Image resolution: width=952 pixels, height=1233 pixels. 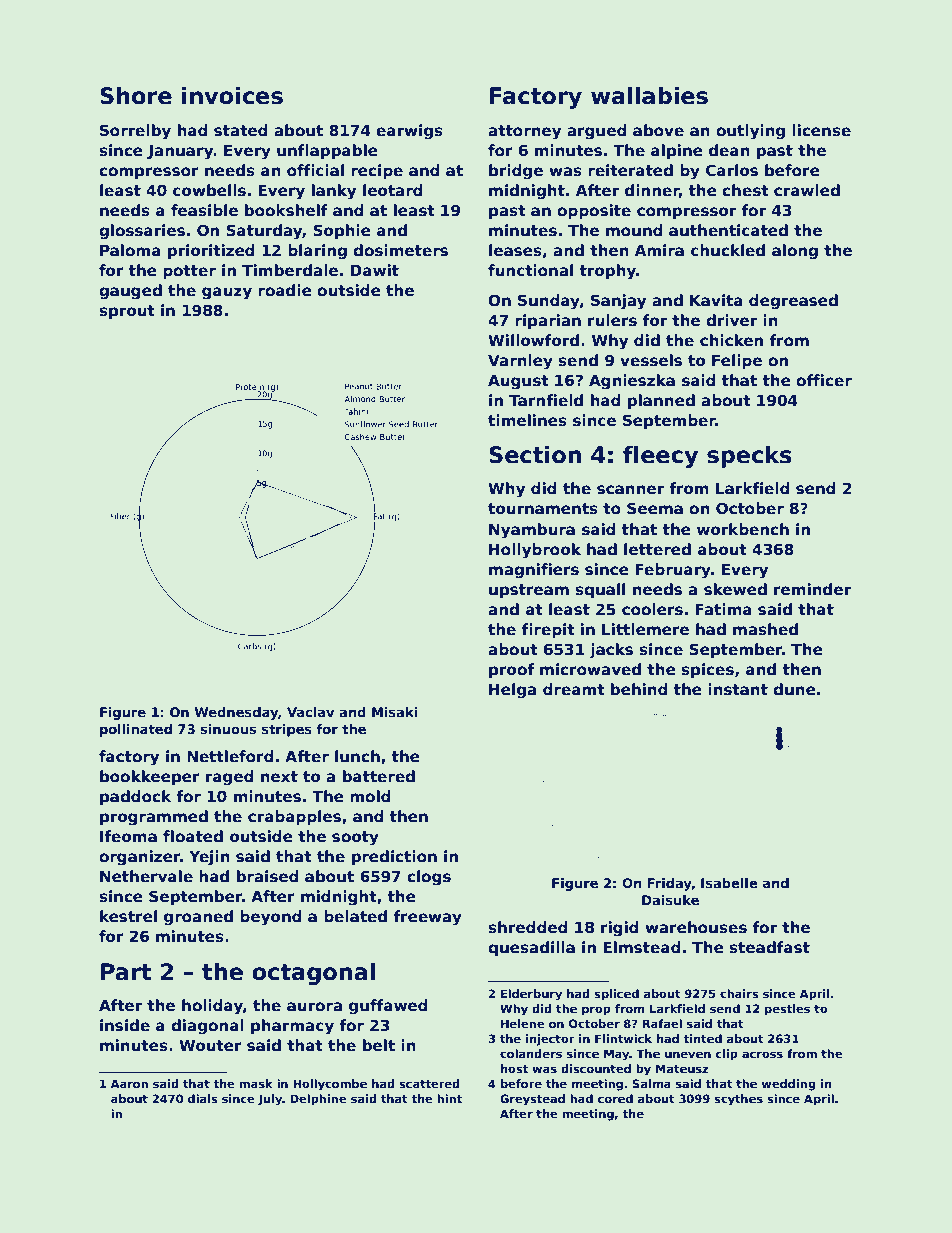 What do you see at coordinates (135, 132) in the page?
I see `Sorrelby` at bounding box center [135, 132].
